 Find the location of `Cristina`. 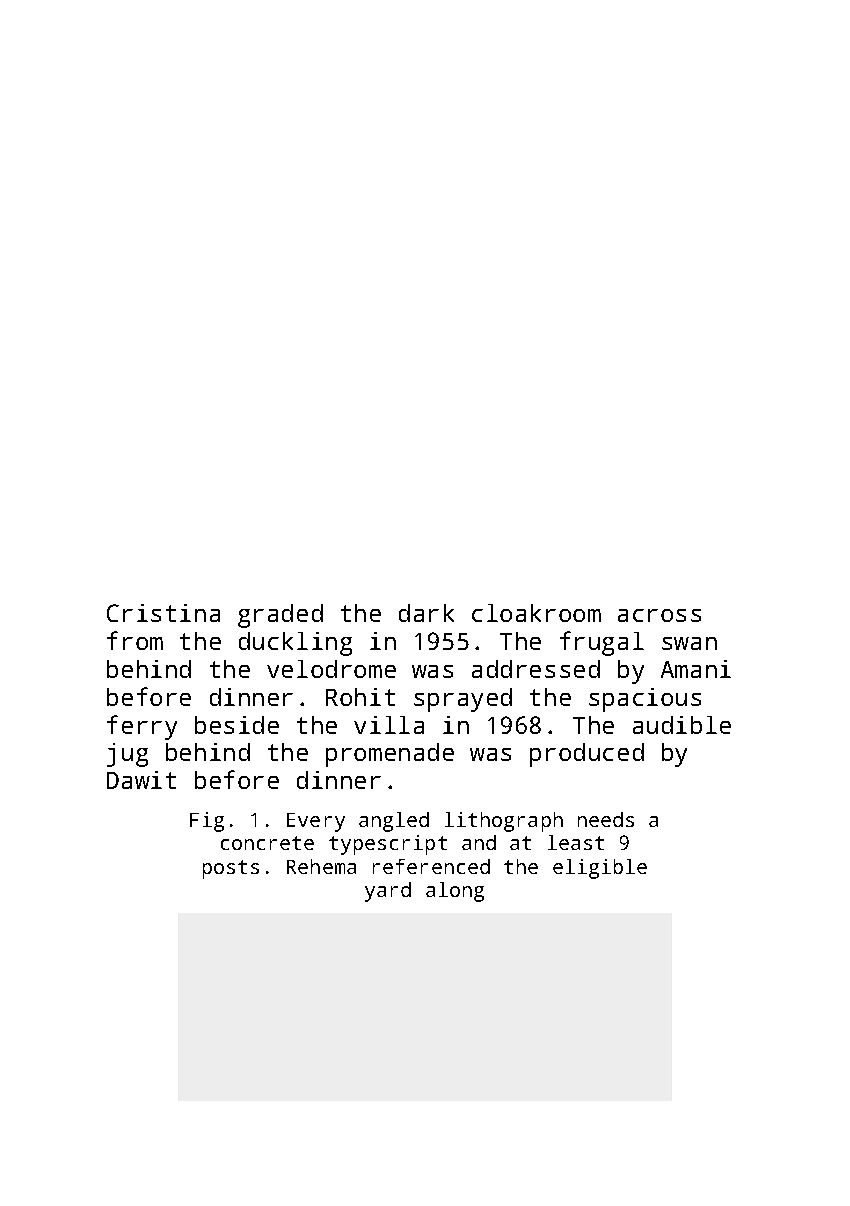

Cristina is located at coordinates (163, 613).
